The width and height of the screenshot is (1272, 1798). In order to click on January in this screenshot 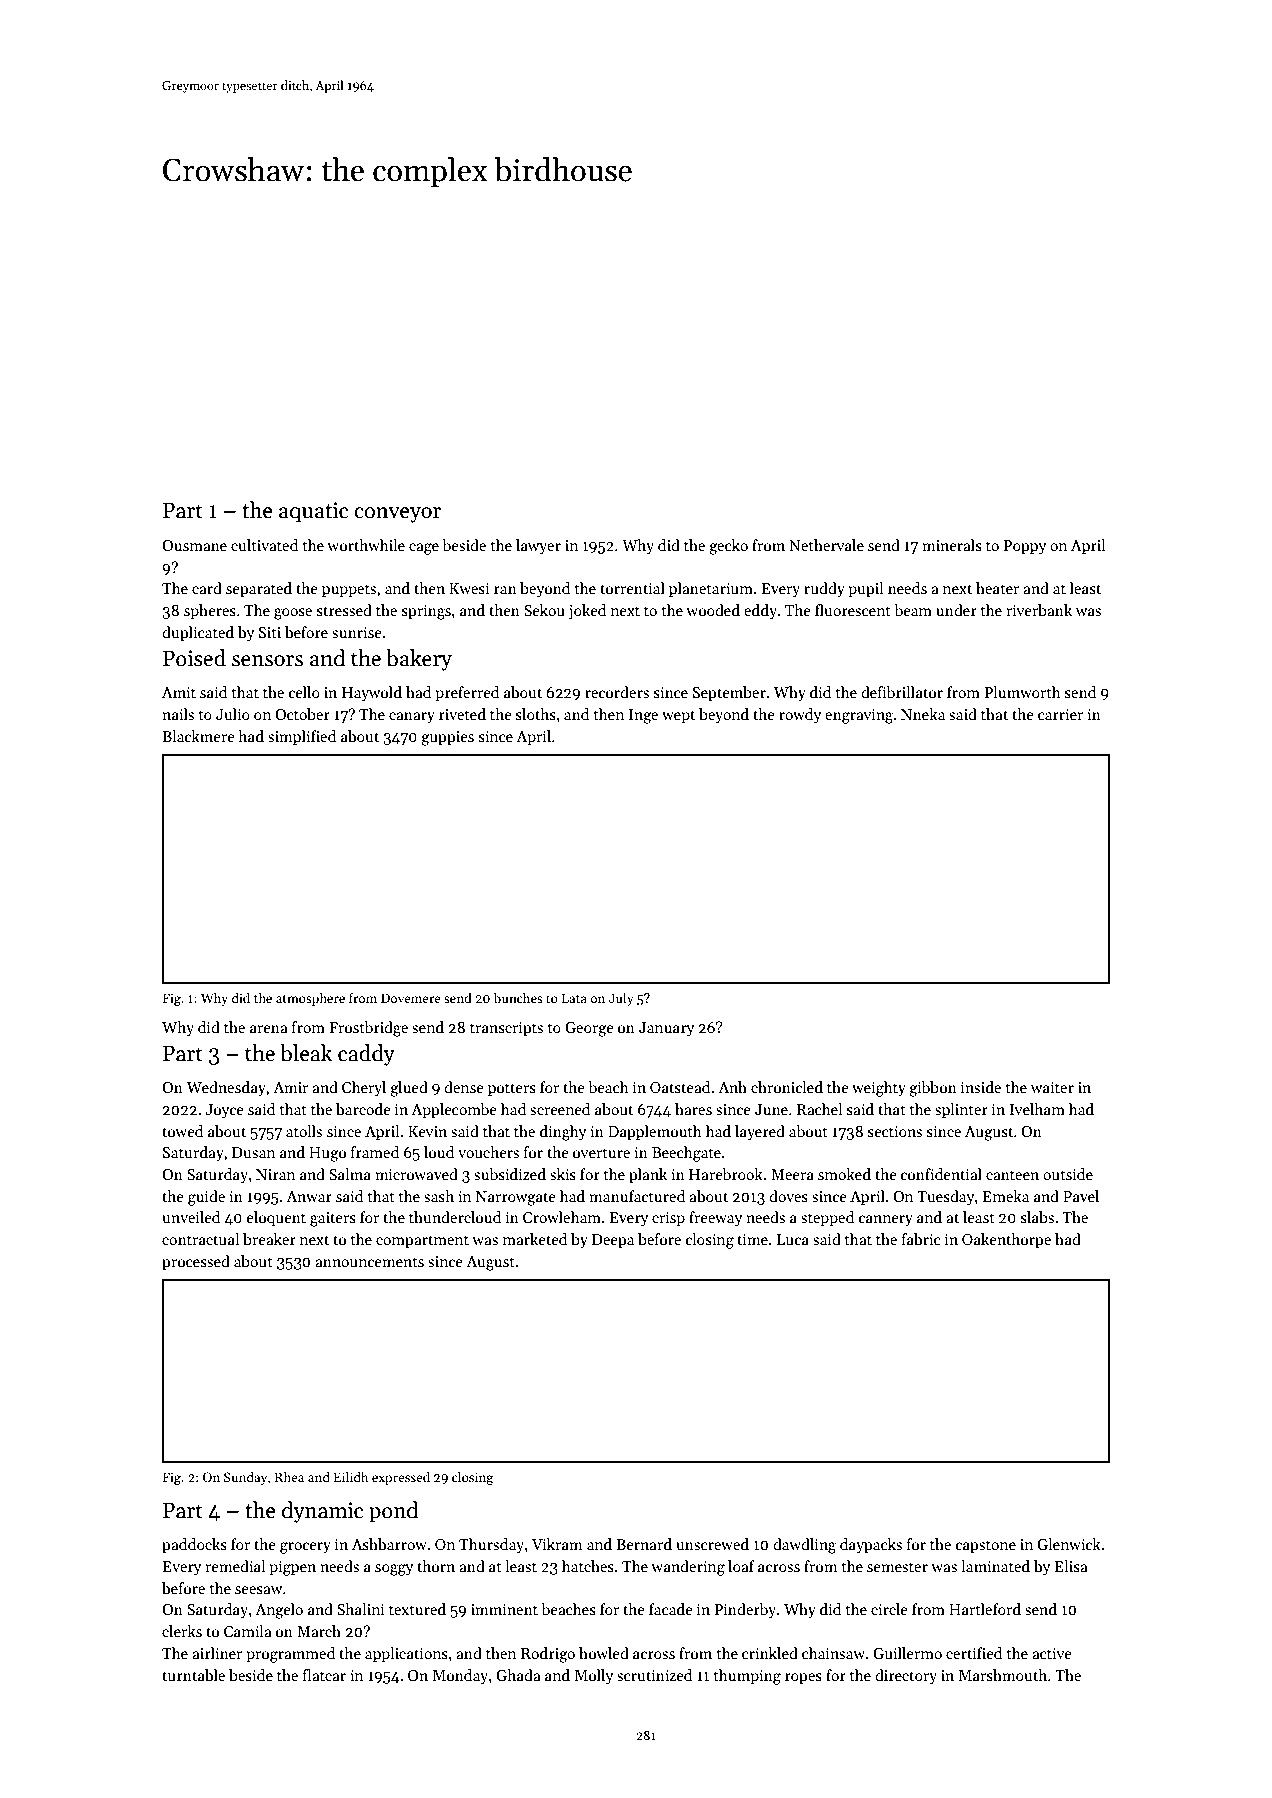, I will do `click(667, 1029)`.
